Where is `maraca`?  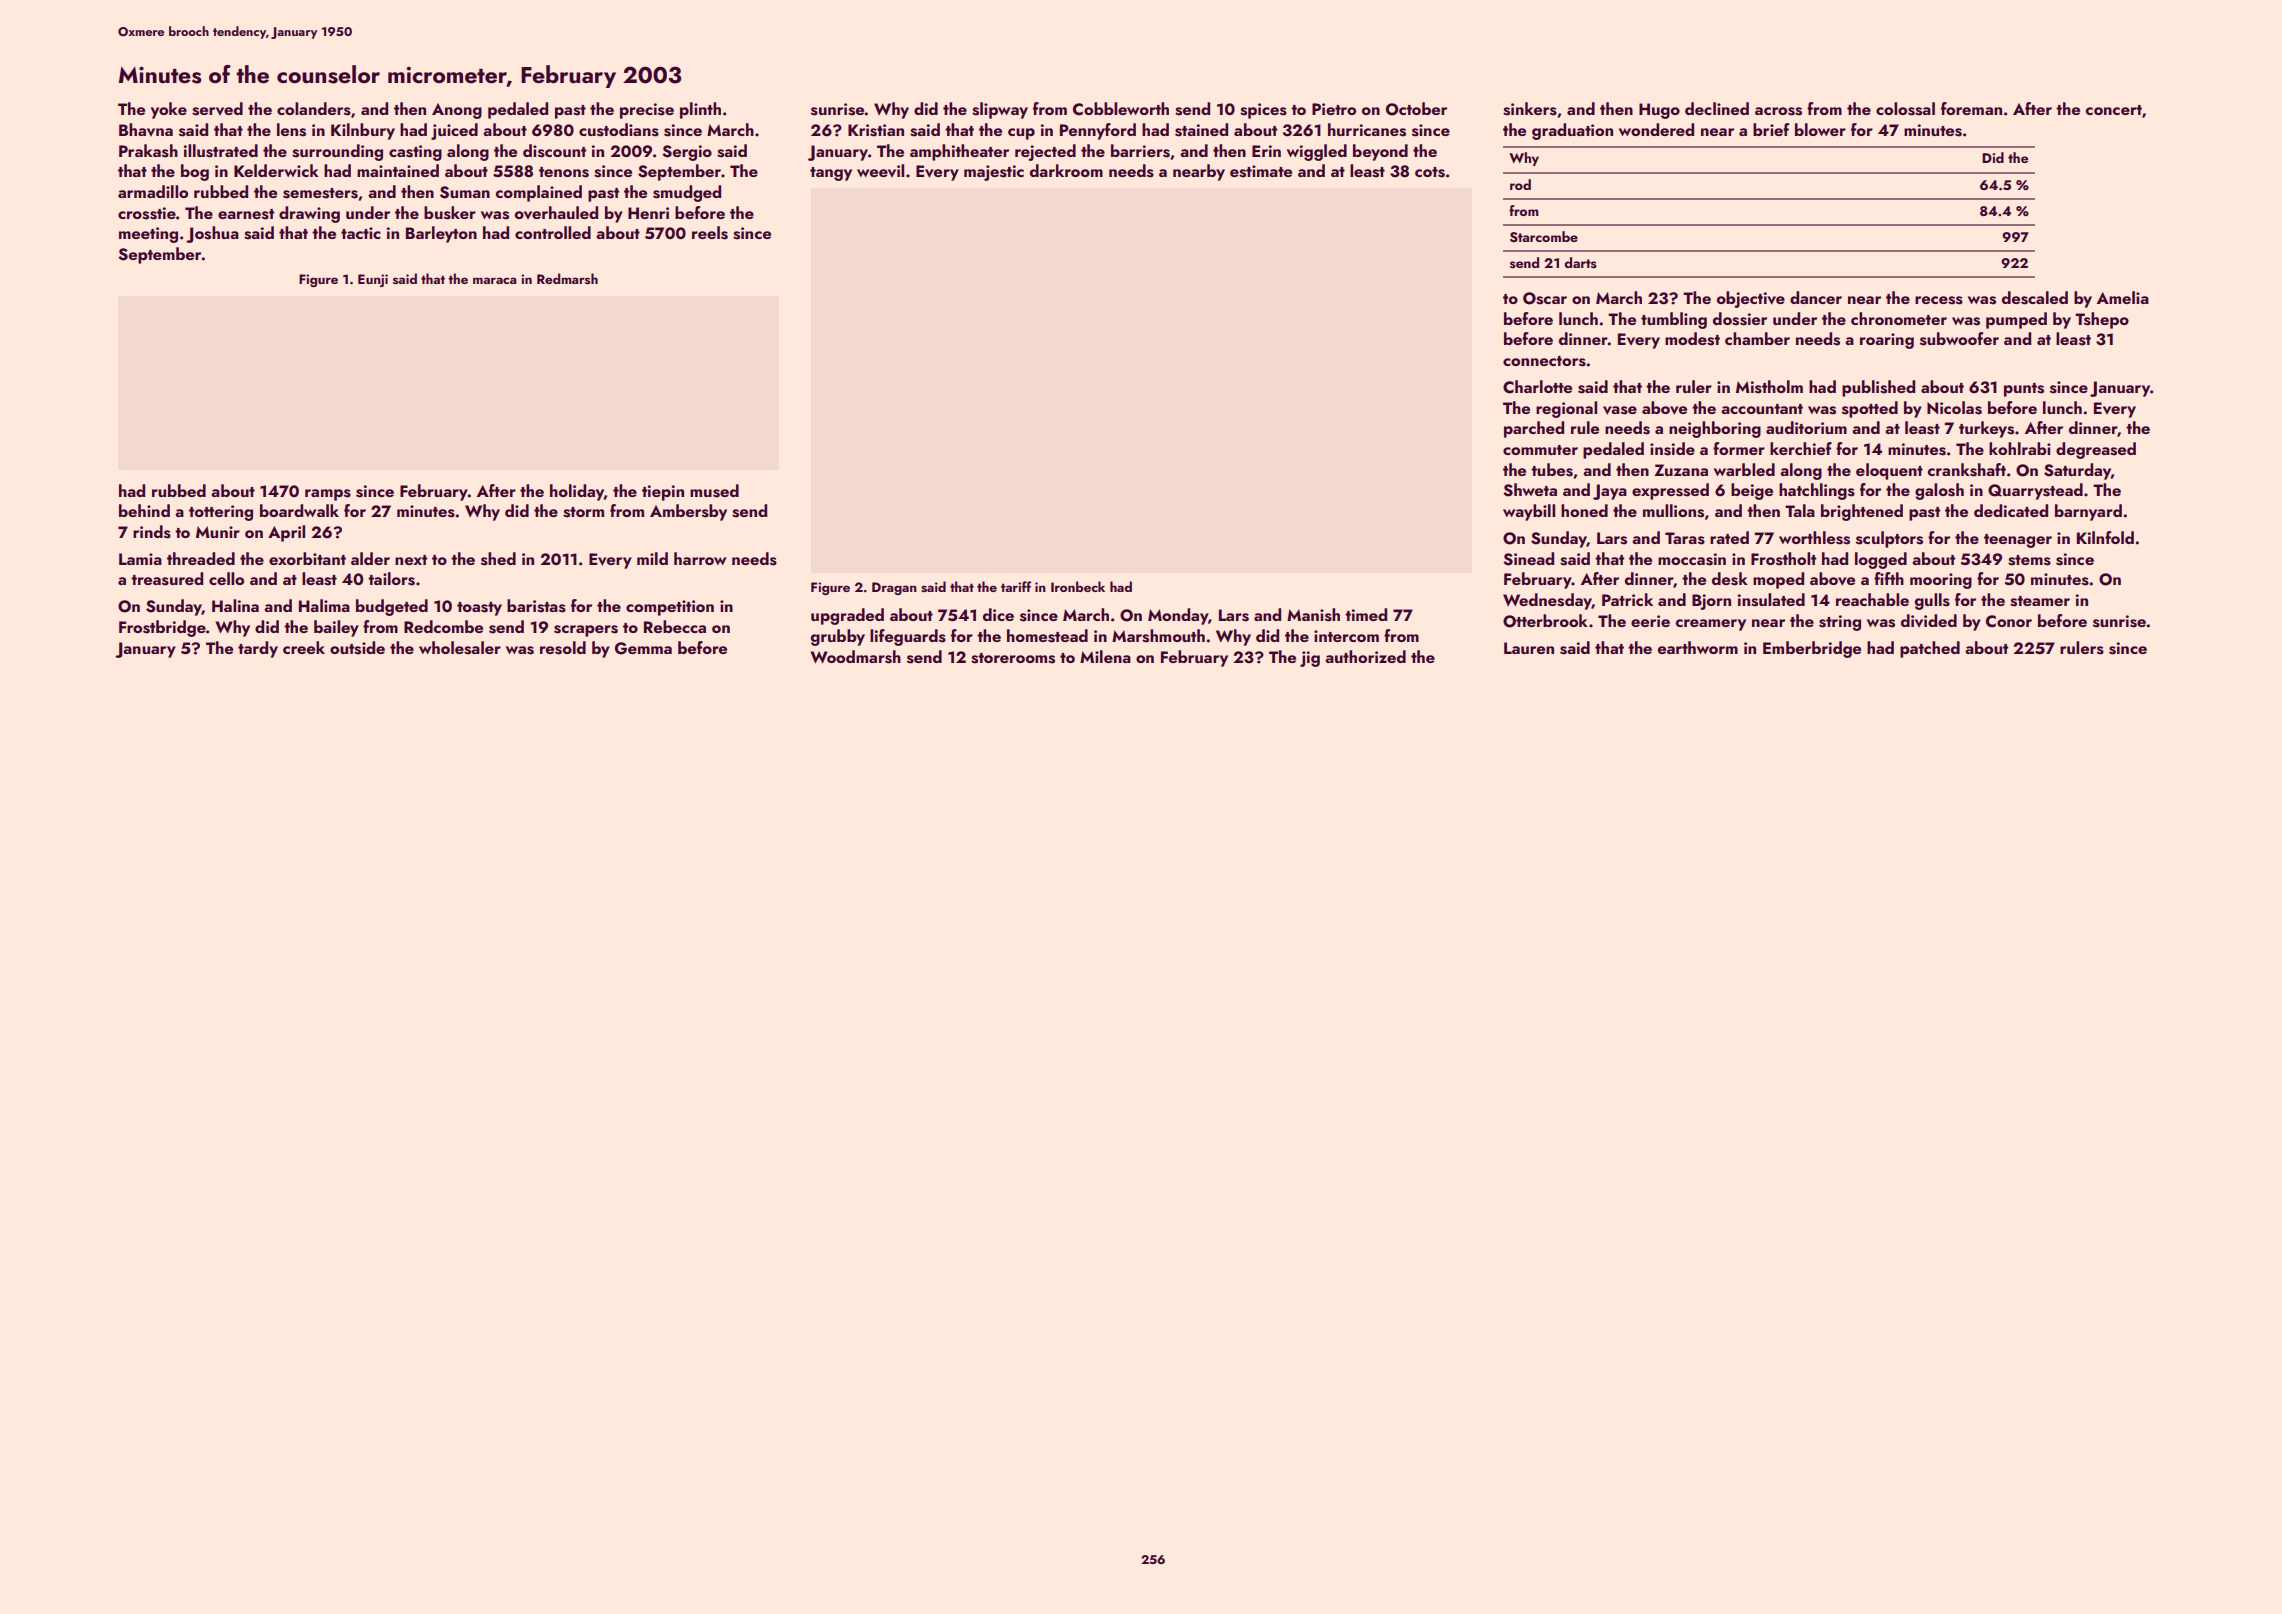
maraca is located at coordinates (494, 280).
